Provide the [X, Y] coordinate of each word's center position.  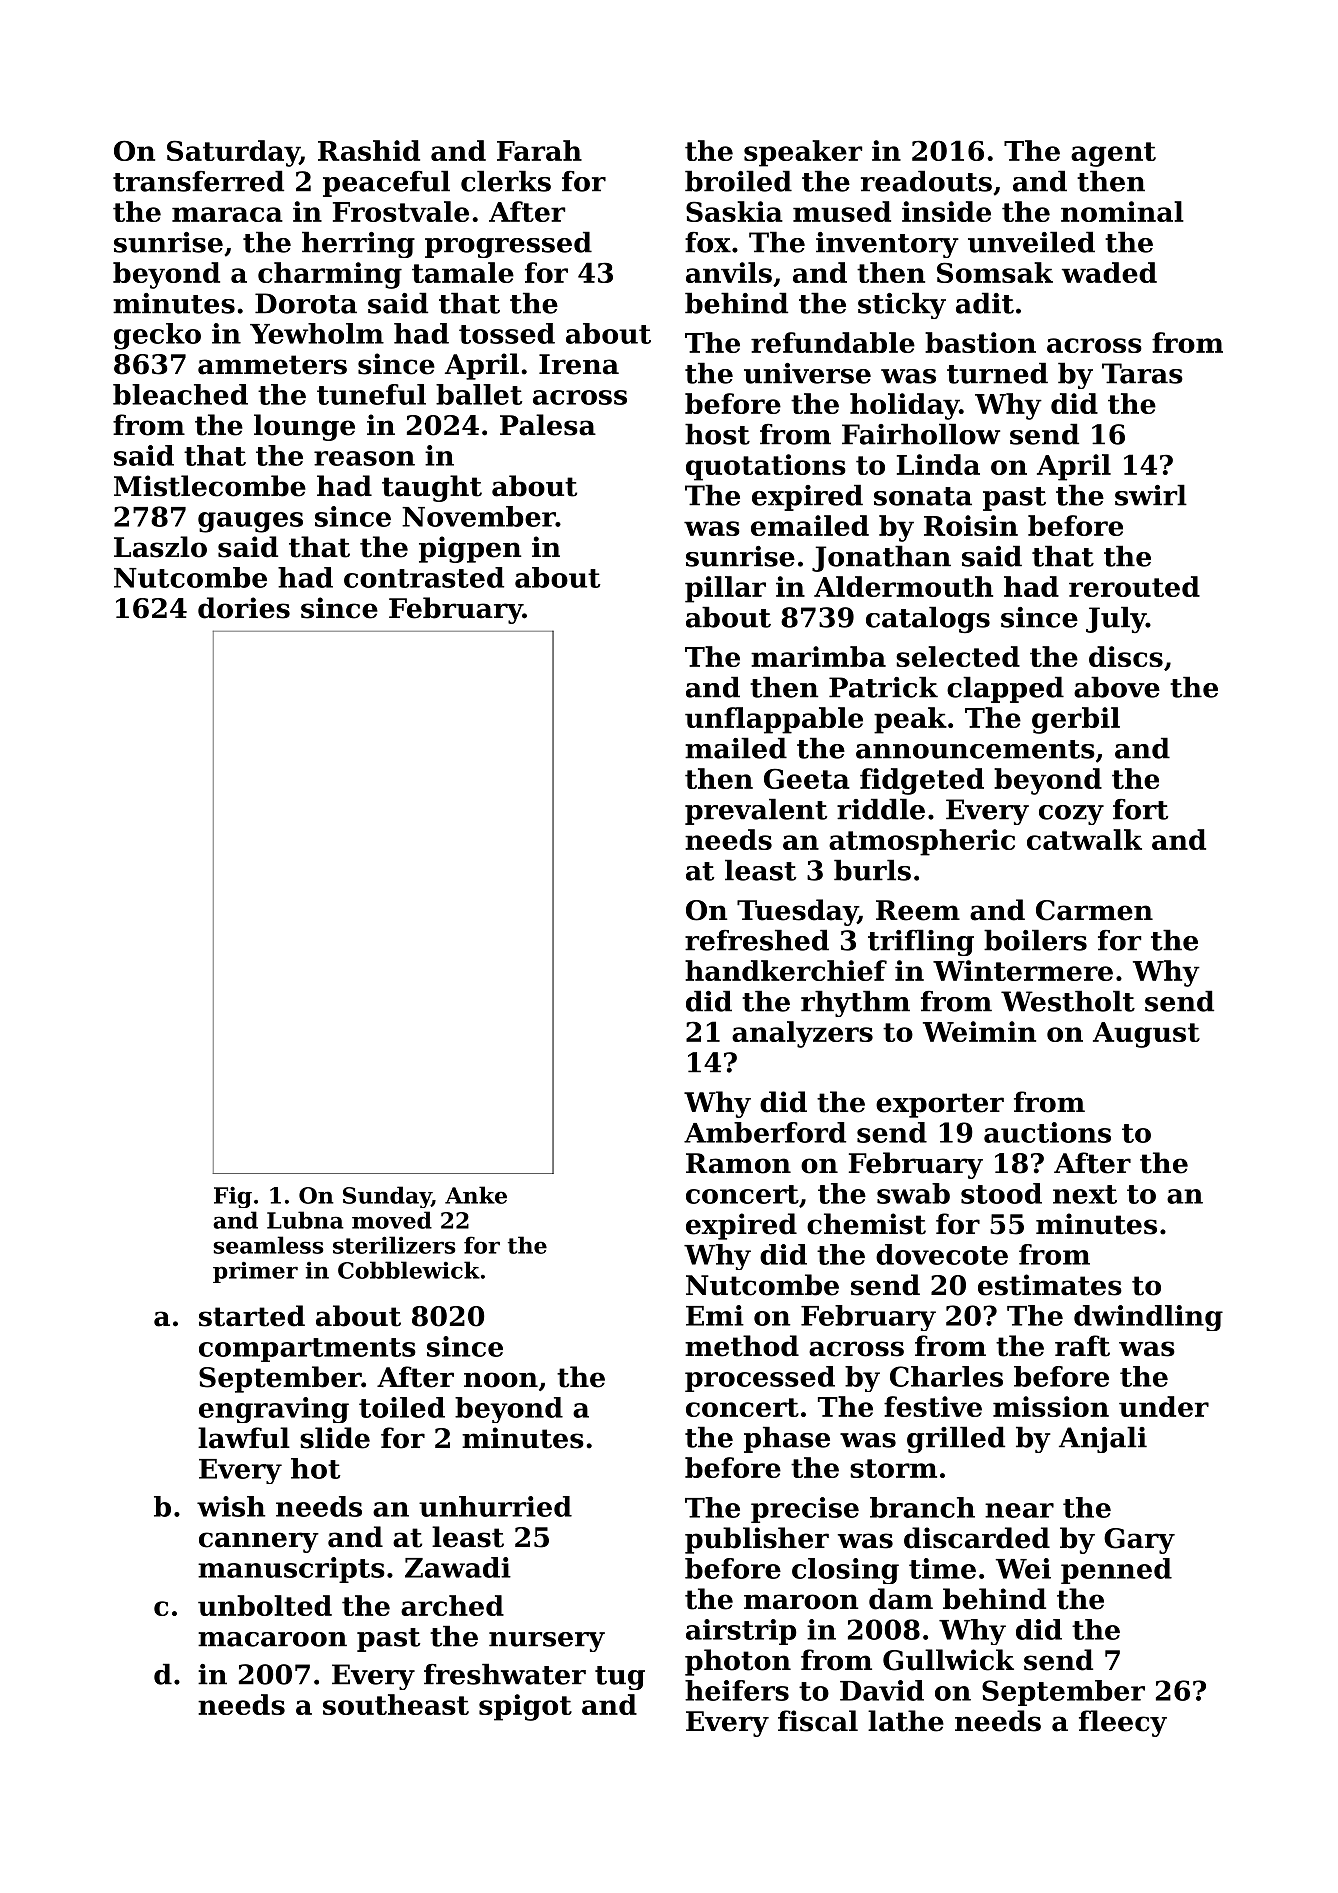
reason [364, 458]
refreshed [757, 940]
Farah [539, 150]
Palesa [548, 425]
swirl [1151, 495]
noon [501, 1380]
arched [452, 1605]
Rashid [369, 150]
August [1146, 1035]
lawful [244, 1438]
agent [1113, 154]
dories [244, 608]
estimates [1050, 1285]
